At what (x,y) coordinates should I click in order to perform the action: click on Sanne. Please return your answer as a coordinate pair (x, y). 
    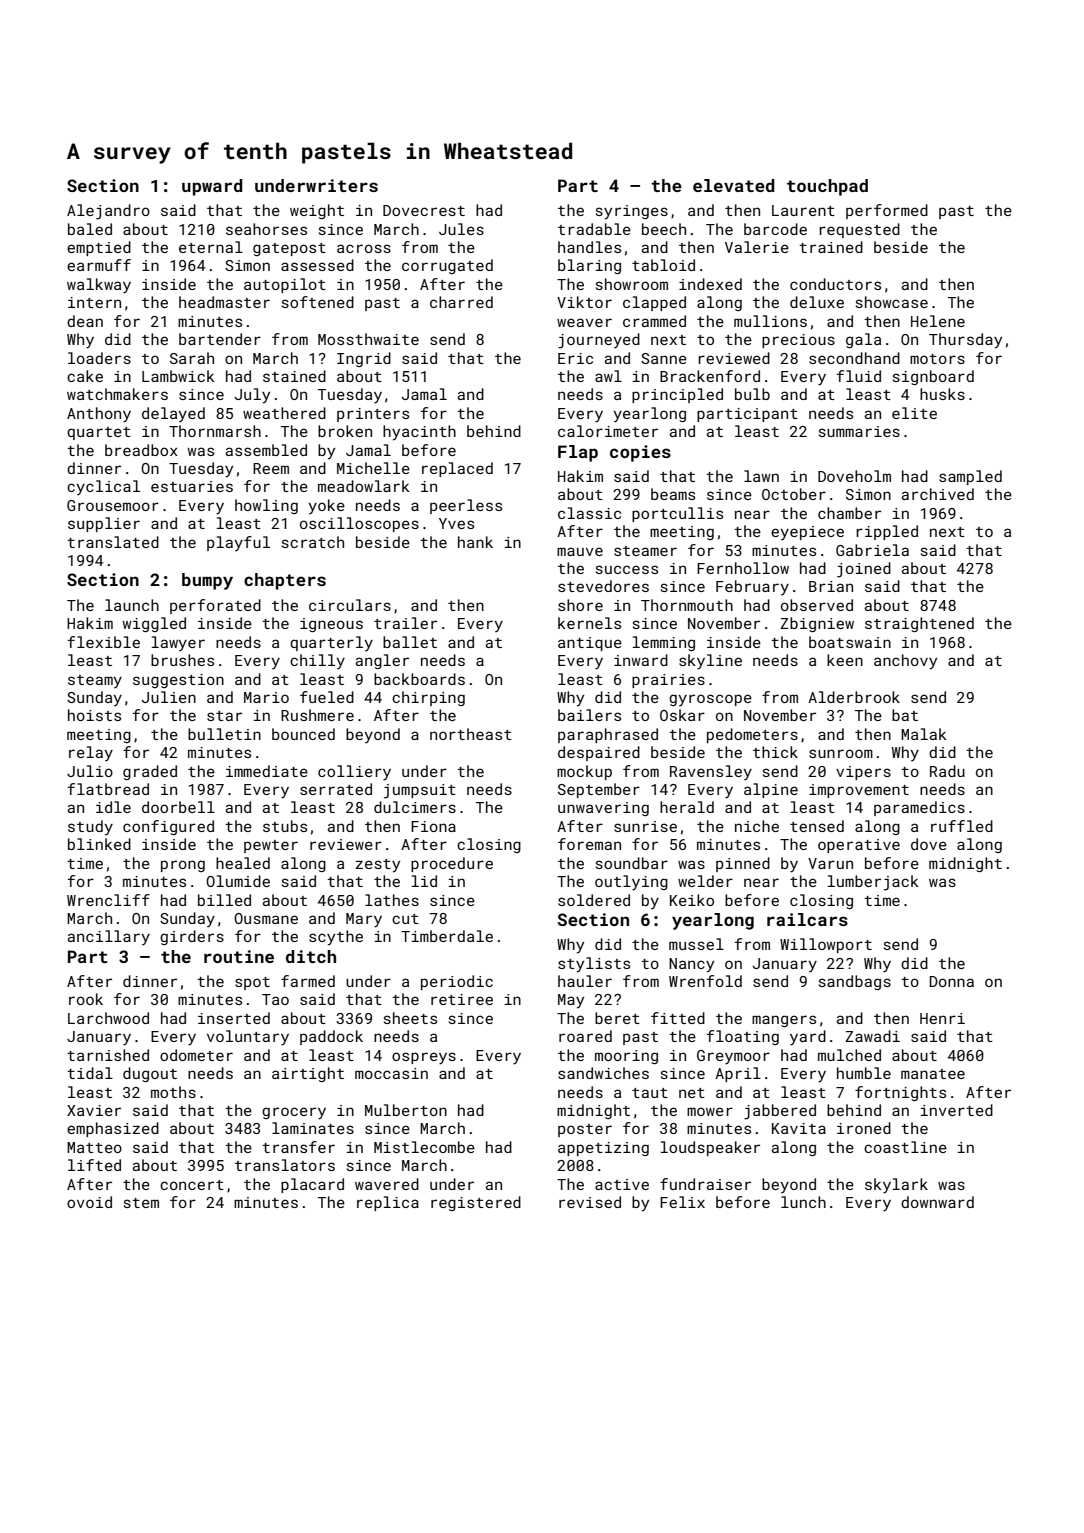
    Looking at the image, I should click on (664, 358).
